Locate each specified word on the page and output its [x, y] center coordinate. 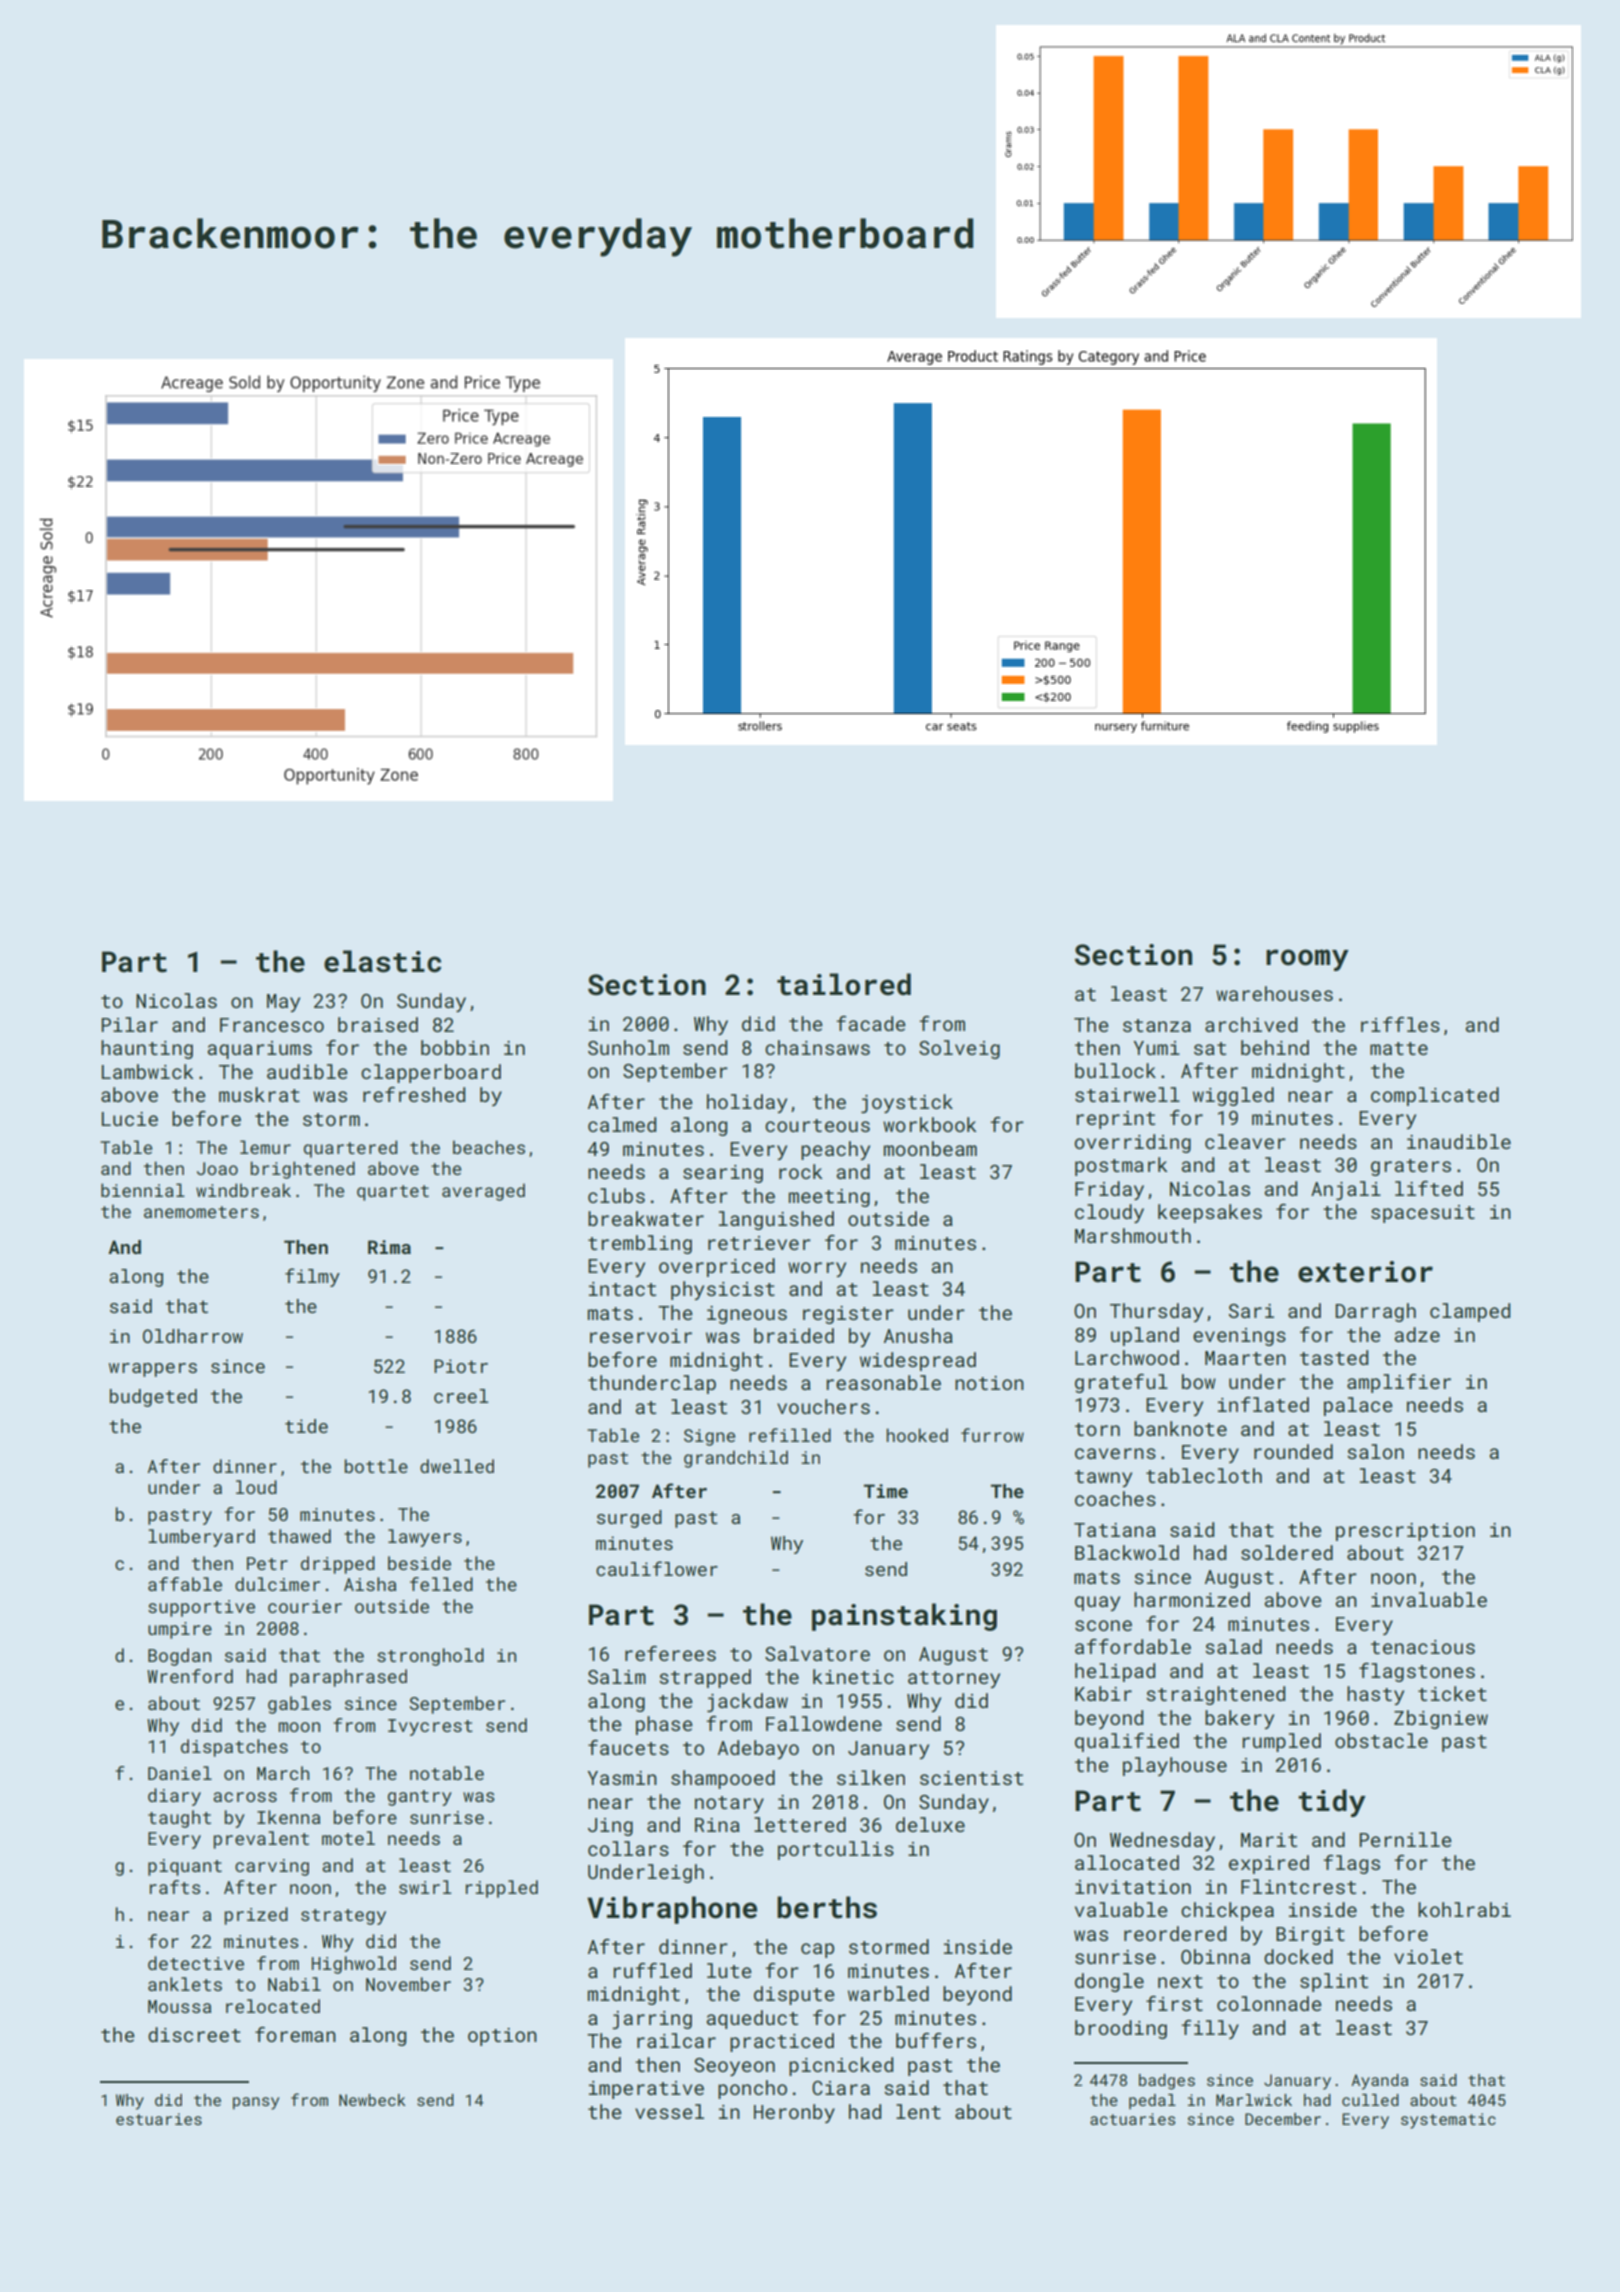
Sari [1251, 1311]
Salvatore [817, 1653]
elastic [382, 961]
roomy [1307, 960]
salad [1233, 1646]
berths [827, 1907]
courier [305, 1606]
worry [817, 1269]
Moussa [179, 2006]
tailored [844, 984]
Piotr [461, 1366]
